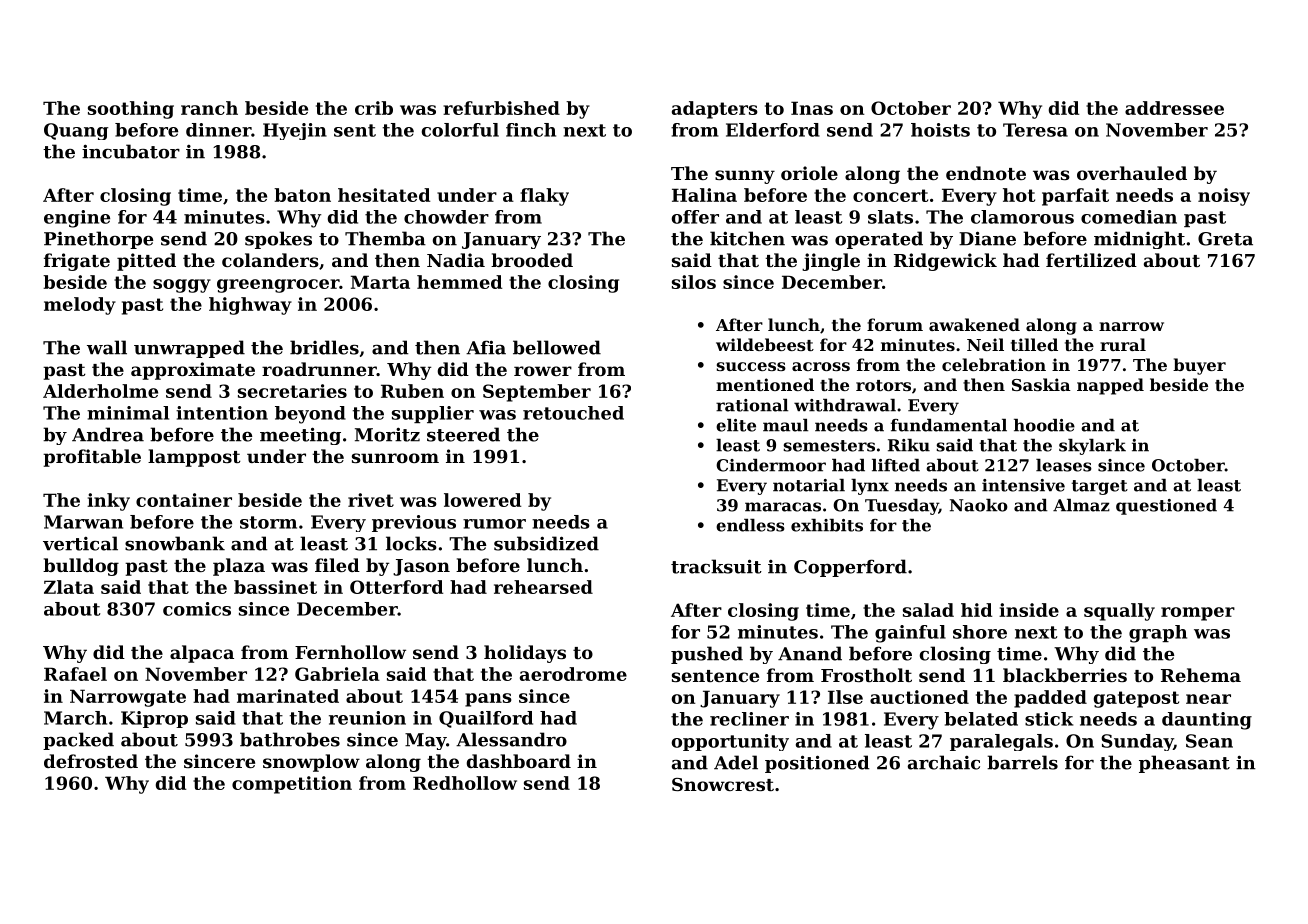 The width and height of the screenshot is (1308, 924). I want to click on clamorous, so click(1022, 217).
